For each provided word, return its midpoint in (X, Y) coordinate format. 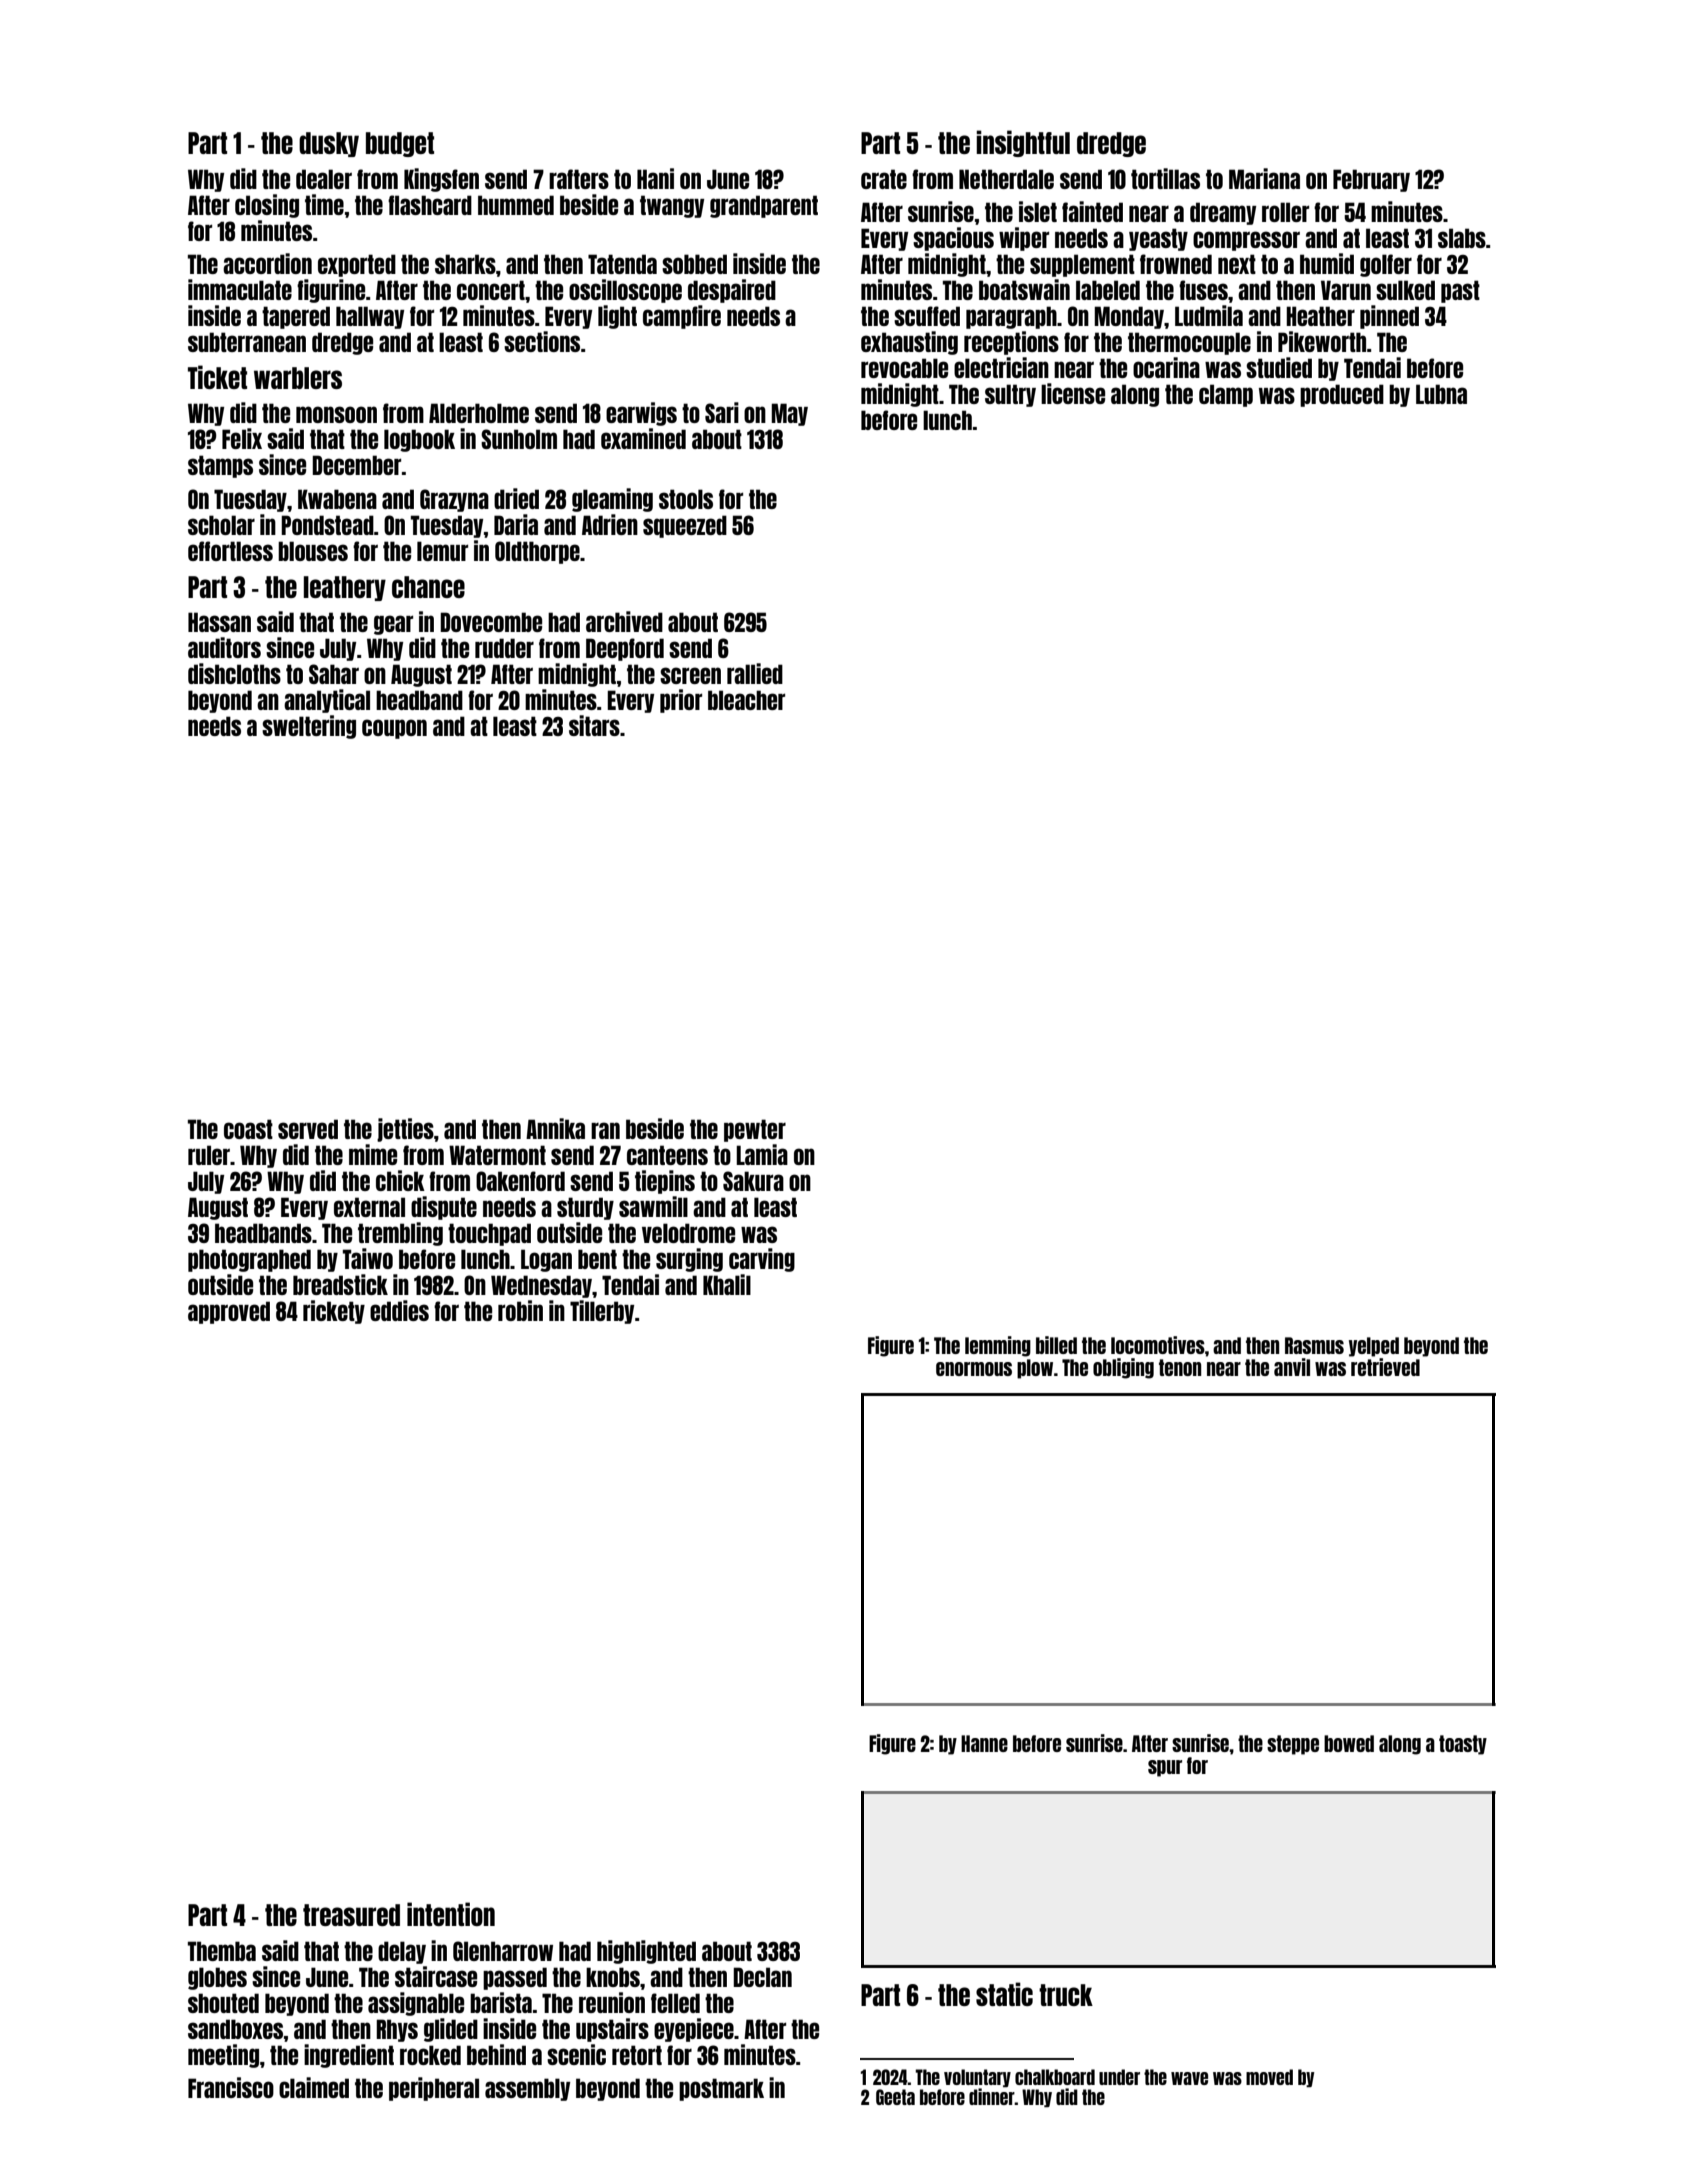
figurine (331, 291)
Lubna (1441, 394)
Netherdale (1006, 179)
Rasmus (1314, 1345)
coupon (394, 729)
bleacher (746, 700)
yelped (1374, 1347)
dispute (444, 1208)
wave (1189, 2078)
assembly (527, 2089)
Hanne (984, 1743)
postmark (721, 2089)
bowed (1349, 1743)
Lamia (762, 1154)
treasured (351, 1915)
